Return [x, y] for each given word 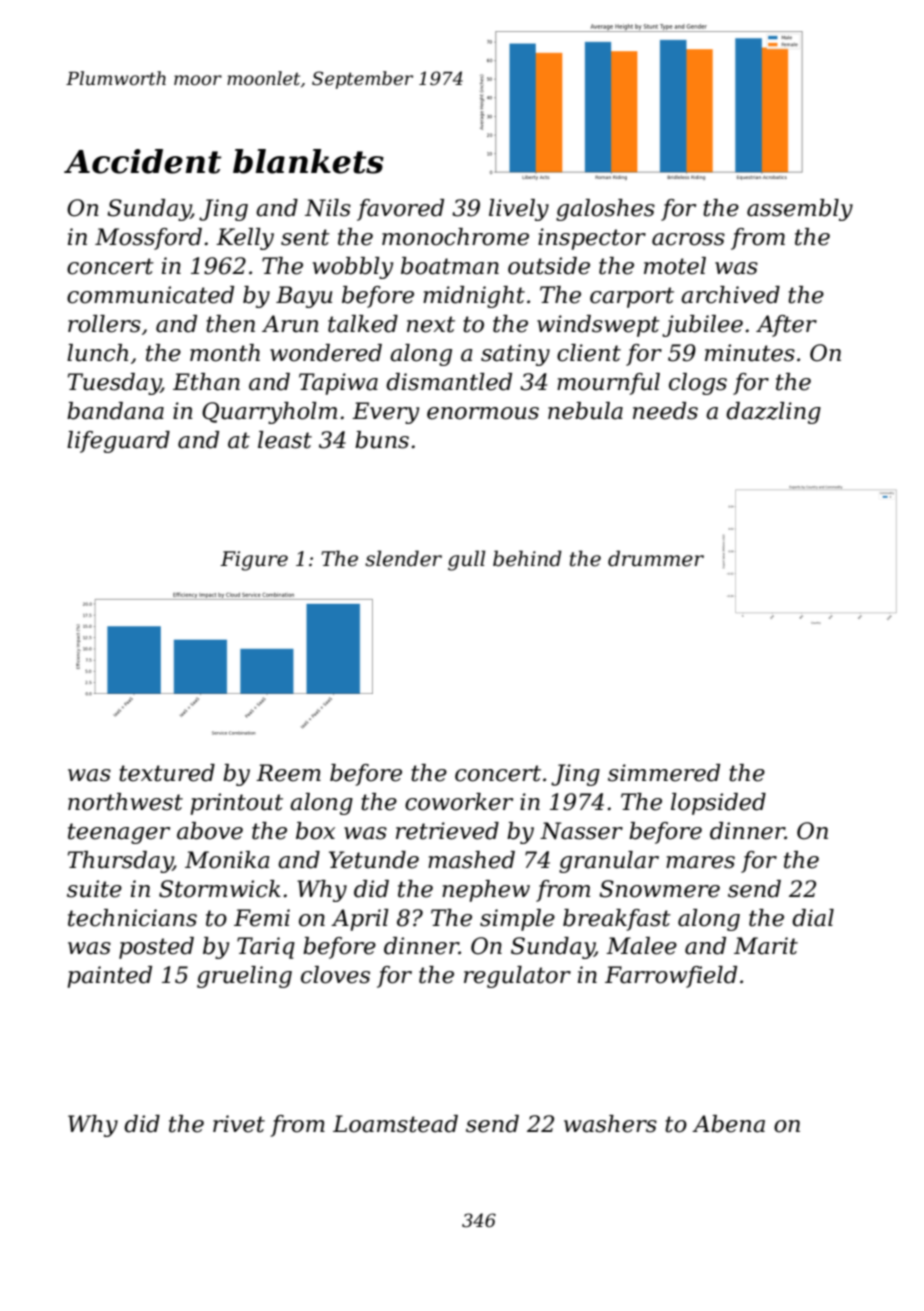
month [225, 353]
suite [94, 889]
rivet [239, 1124]
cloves [335, 975]
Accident [142, 161]
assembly [800, 210]
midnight [474, 297]
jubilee [702, 326]
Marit [766, 946]
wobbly [353, 268]
